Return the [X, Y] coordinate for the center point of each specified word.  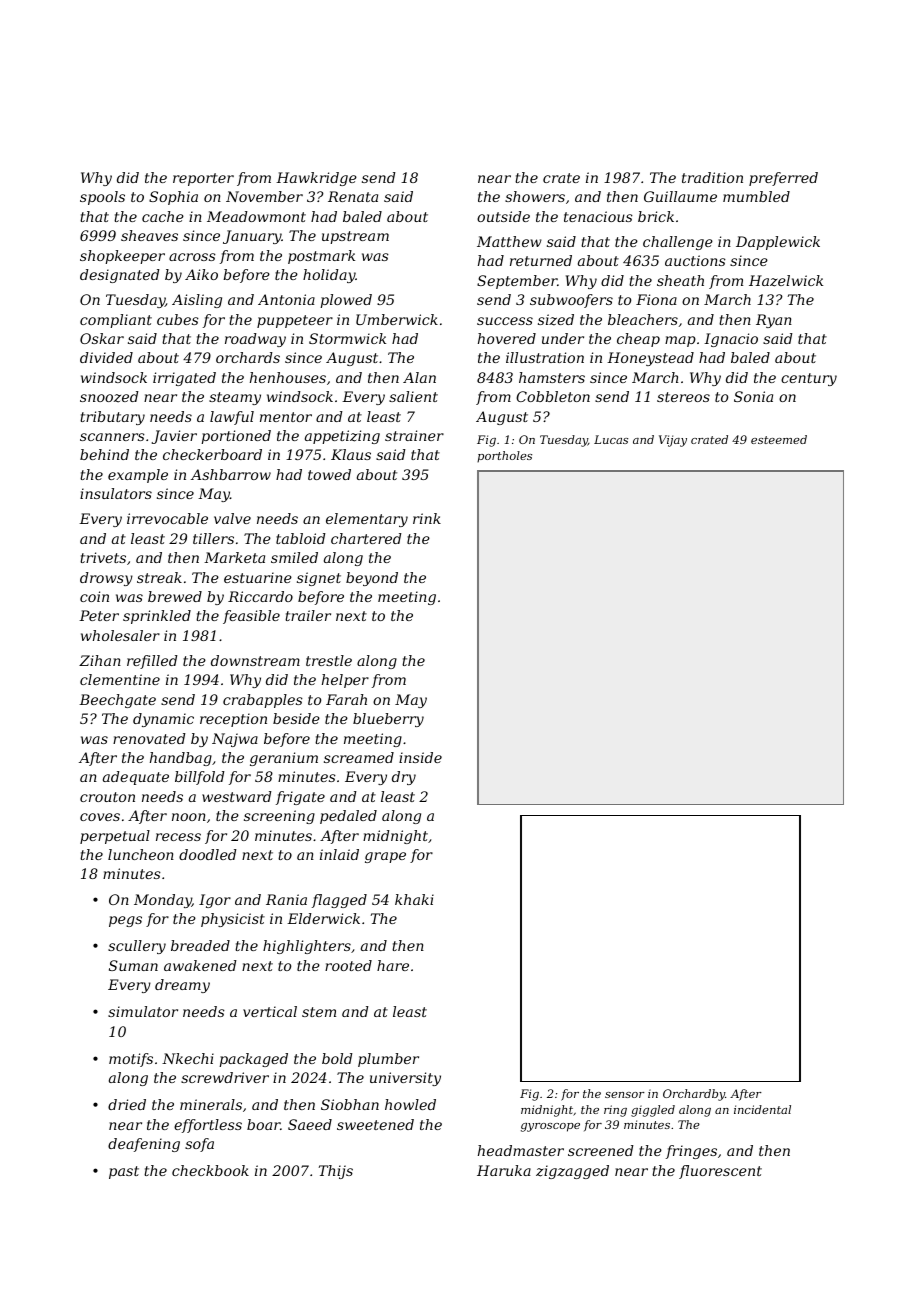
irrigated [184, 379]
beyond [372, 579]
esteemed [779, 439]
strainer [414, 435]
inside [420, 757]
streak [159, 577]
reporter [203, 179]
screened [601, 1150]
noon [189, 817]
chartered [366, 538]
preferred [783, 179]
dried [127, 1104]
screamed [359, 757]
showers [535, 196]
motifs [131, 1060]
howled [410, 1104]
